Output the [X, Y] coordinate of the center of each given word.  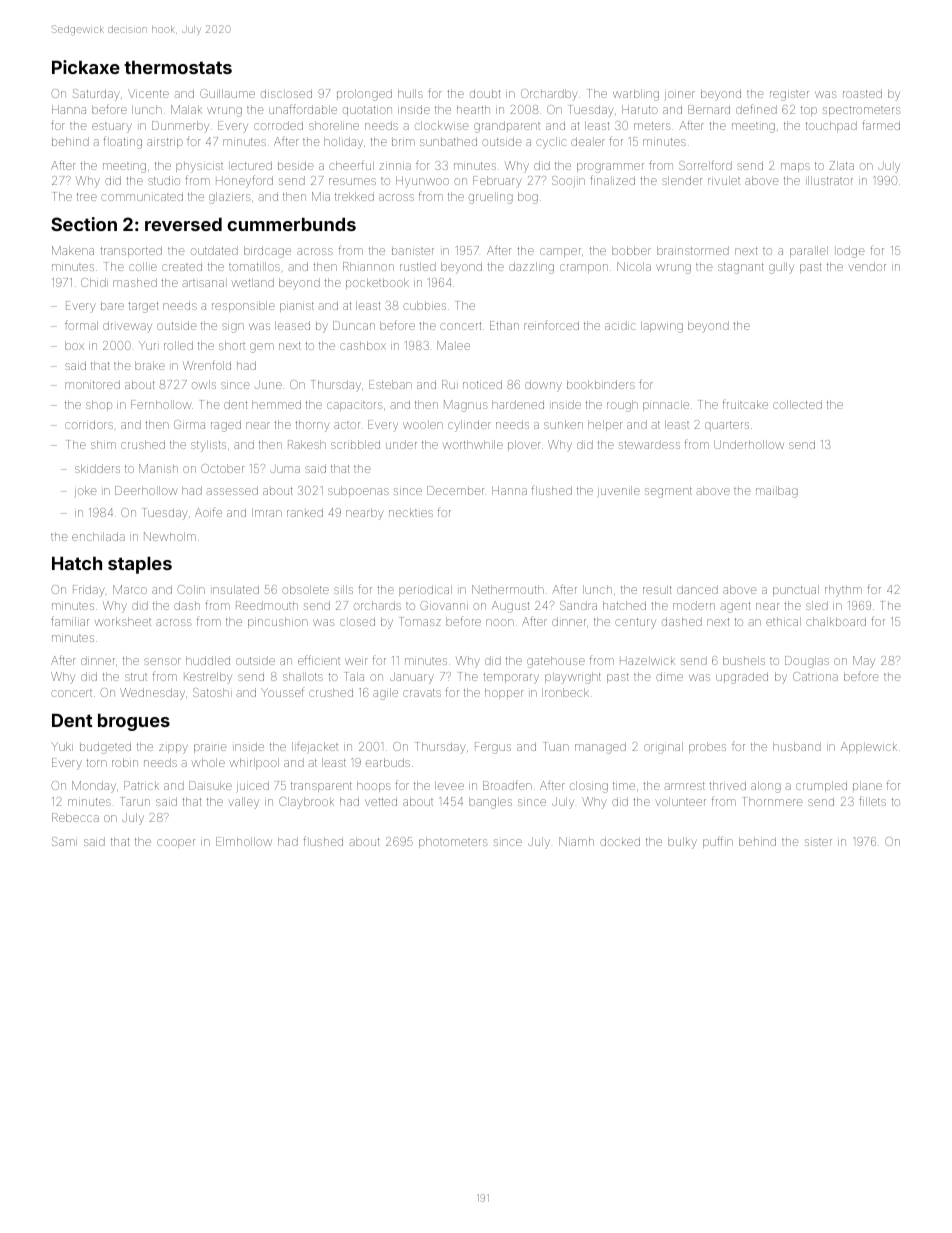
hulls [410, 93]
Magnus [466, 406]
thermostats [178, 67]
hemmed [276, 404]
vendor [867, 266]
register [789, 96]
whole [208, 762]
